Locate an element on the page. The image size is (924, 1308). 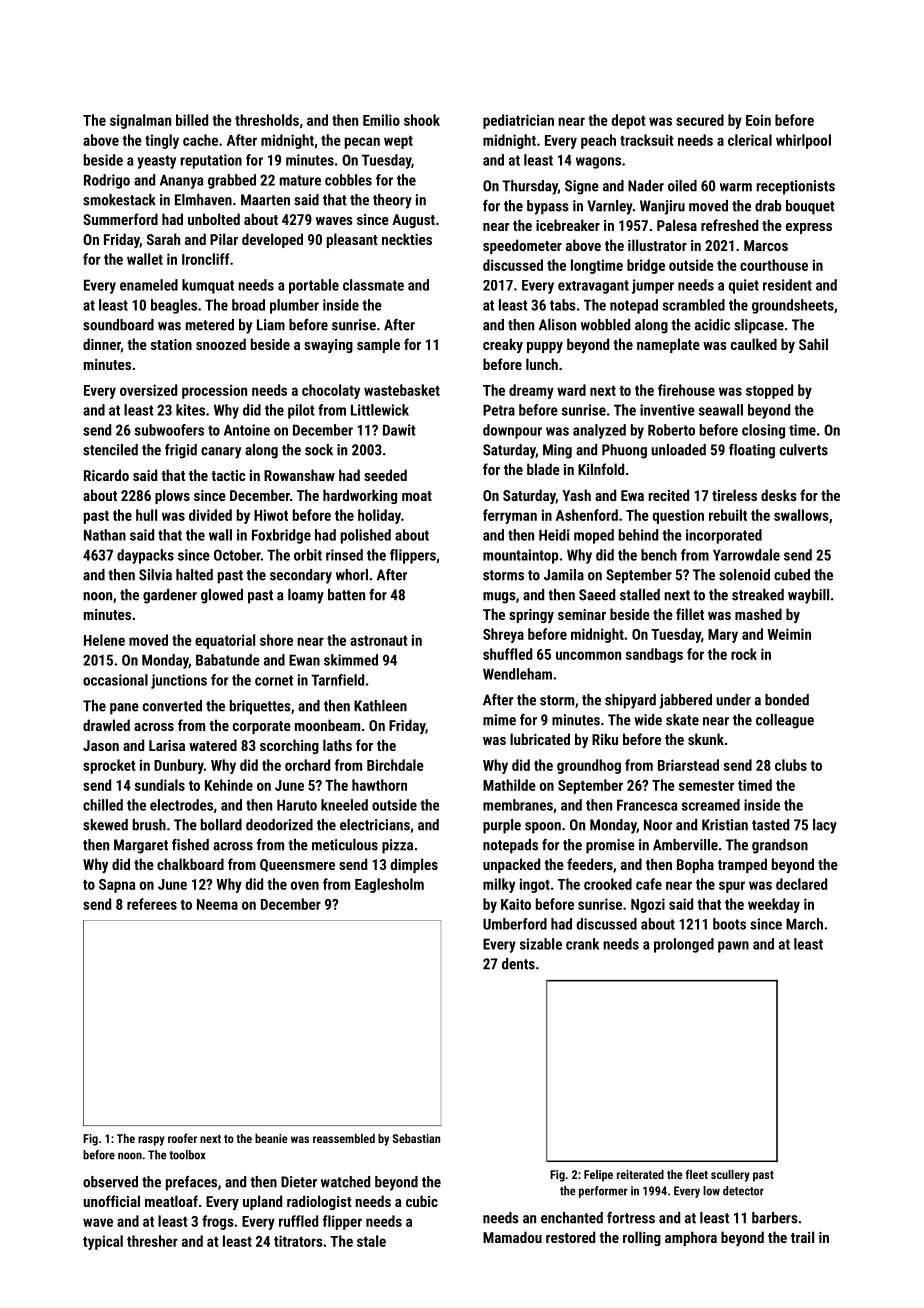
desks is located at coordinates (779, 495).
